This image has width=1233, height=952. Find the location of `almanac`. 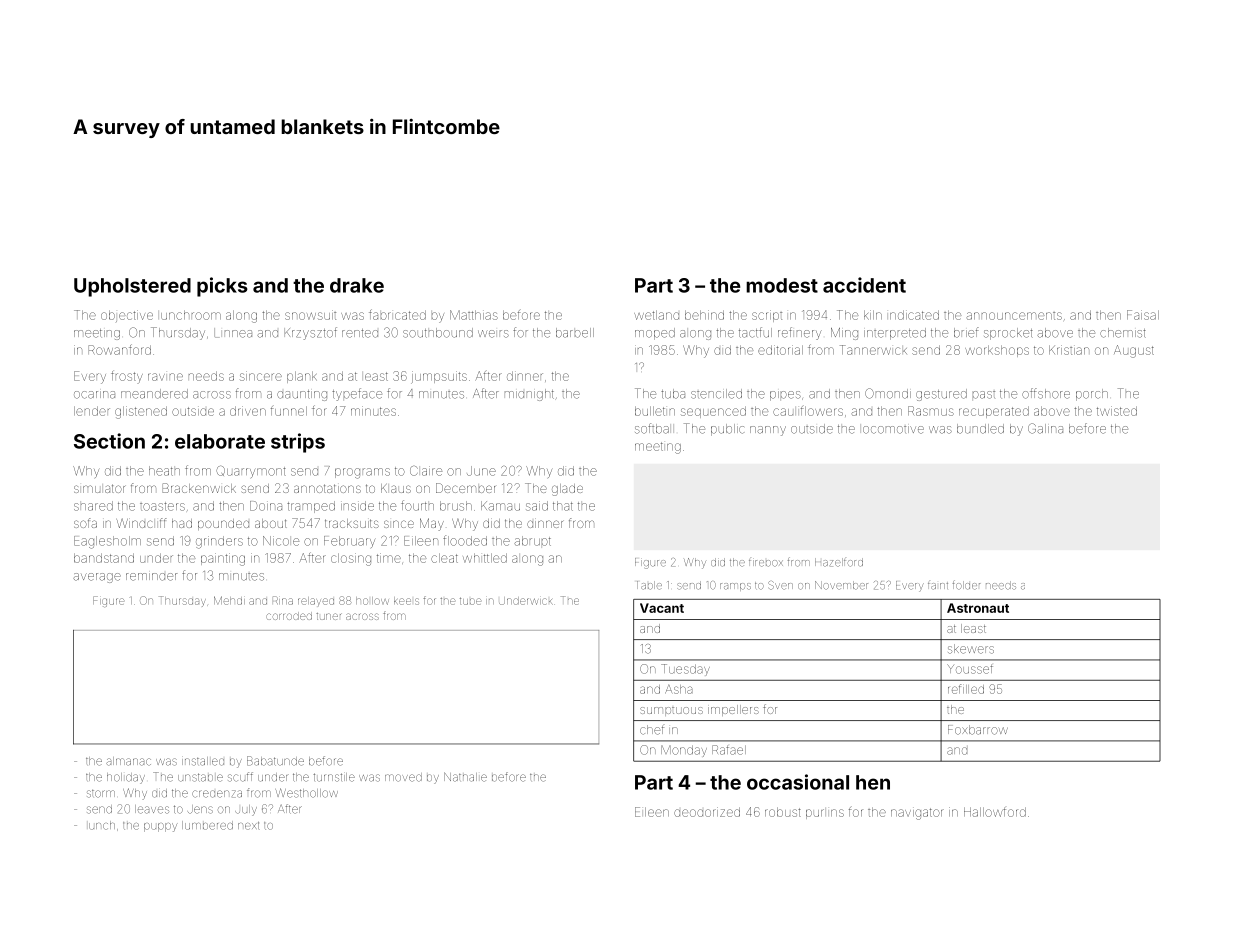

almanac is located at coordinates (128, 761).
